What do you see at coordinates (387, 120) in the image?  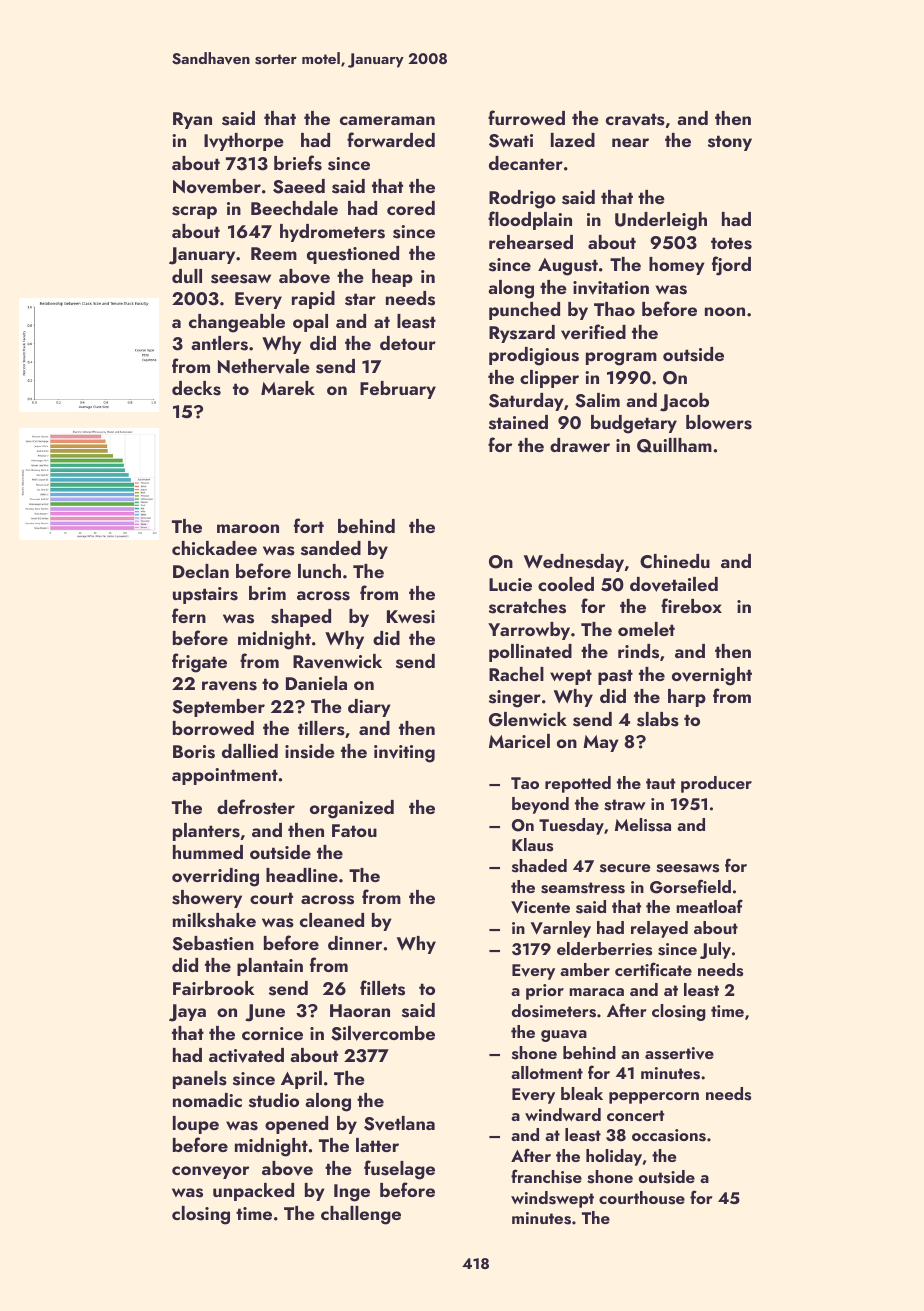 I see `cameraman` at bounding box center [387, 120].
